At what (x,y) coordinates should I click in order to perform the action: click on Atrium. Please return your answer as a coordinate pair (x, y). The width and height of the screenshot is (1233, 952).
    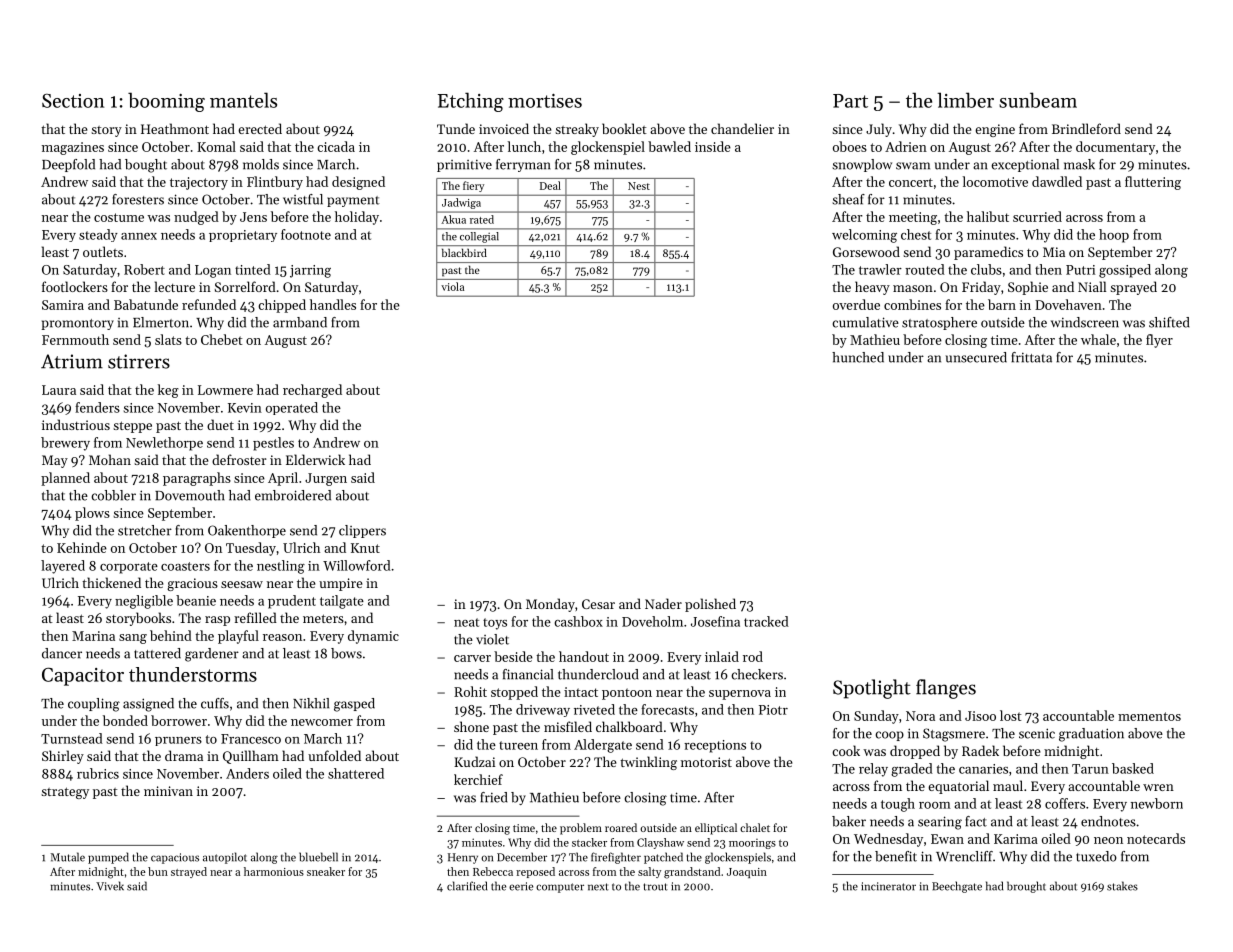
    Looking at the image, I should click on (72, 361).
